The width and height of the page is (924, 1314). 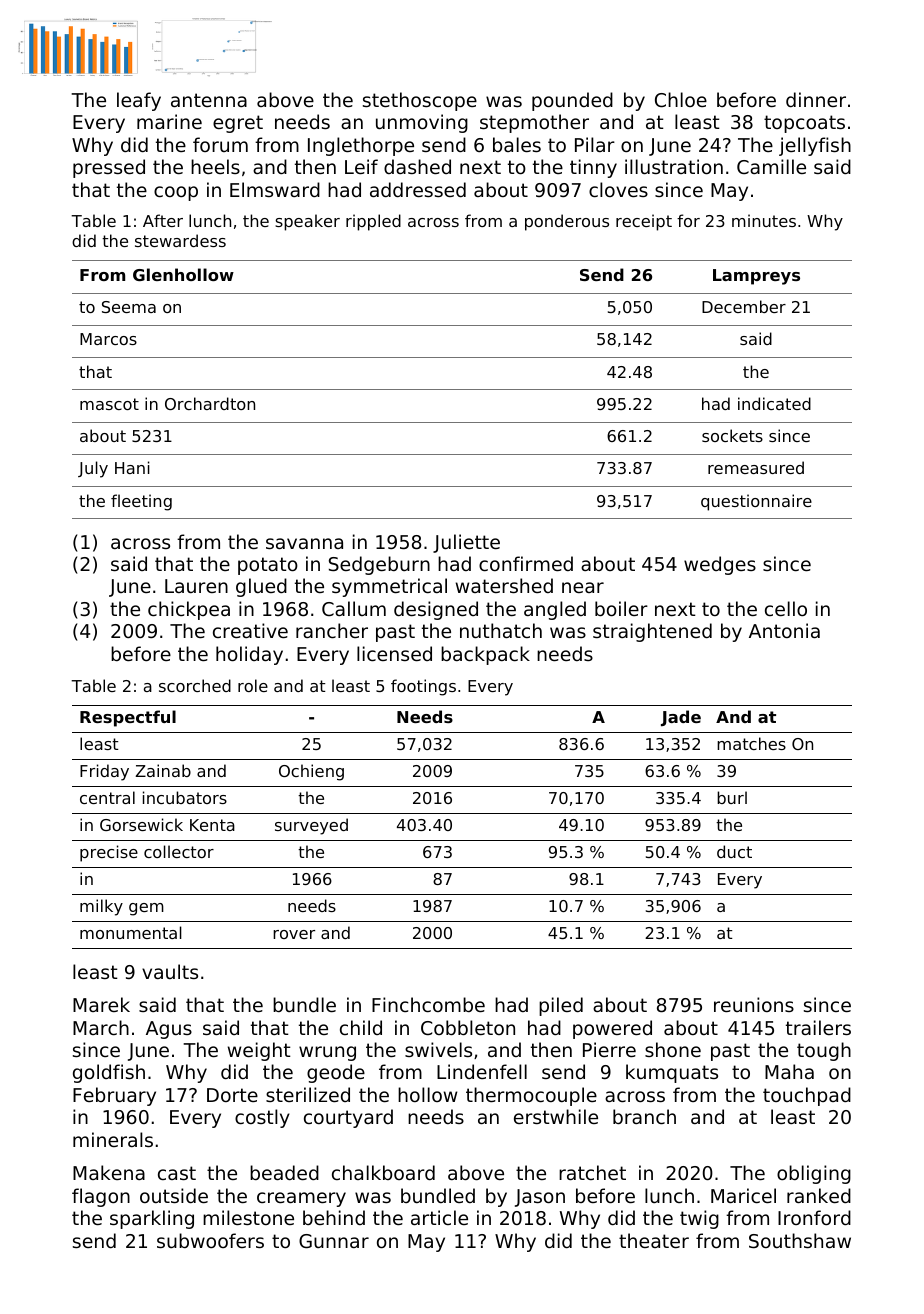 What do you see at coordinates (169, 1030) in the page?
I see `Agus` at bounding box center [169, 1030].
